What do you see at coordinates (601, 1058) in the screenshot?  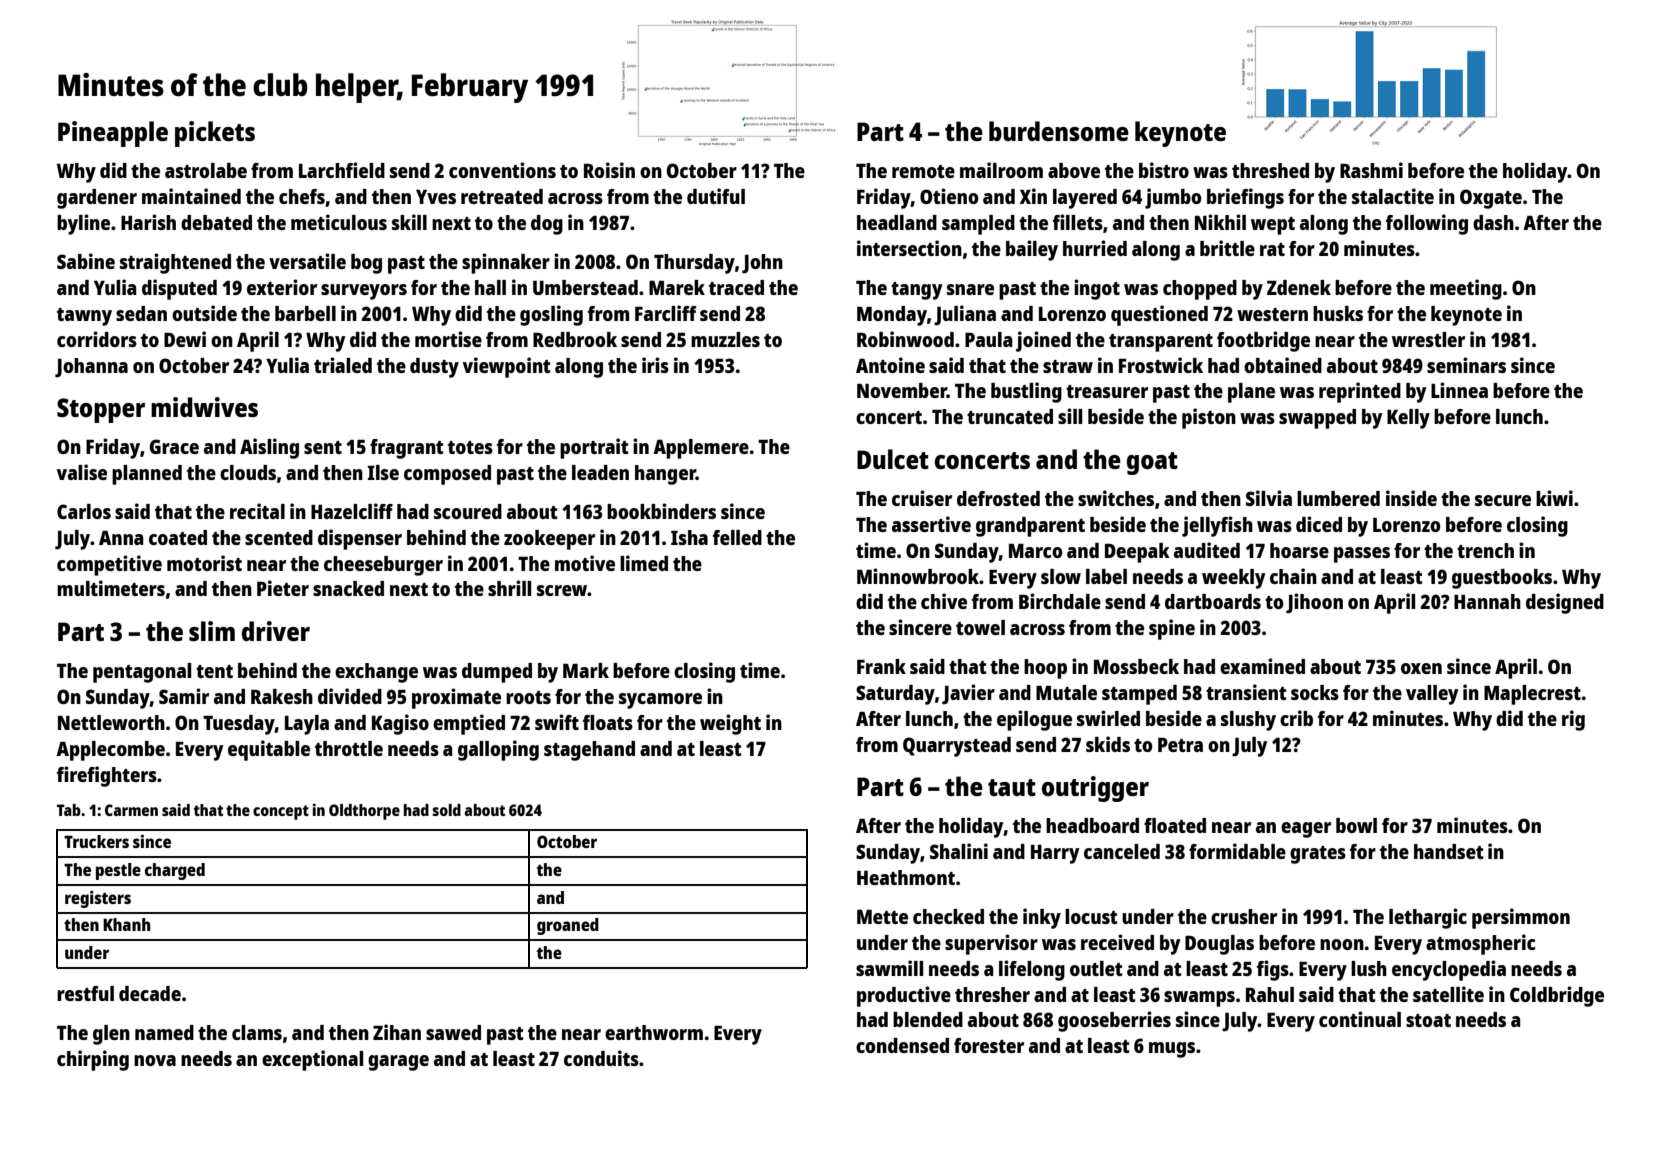 I see `conduits` at bounding box center [601, 1058].
